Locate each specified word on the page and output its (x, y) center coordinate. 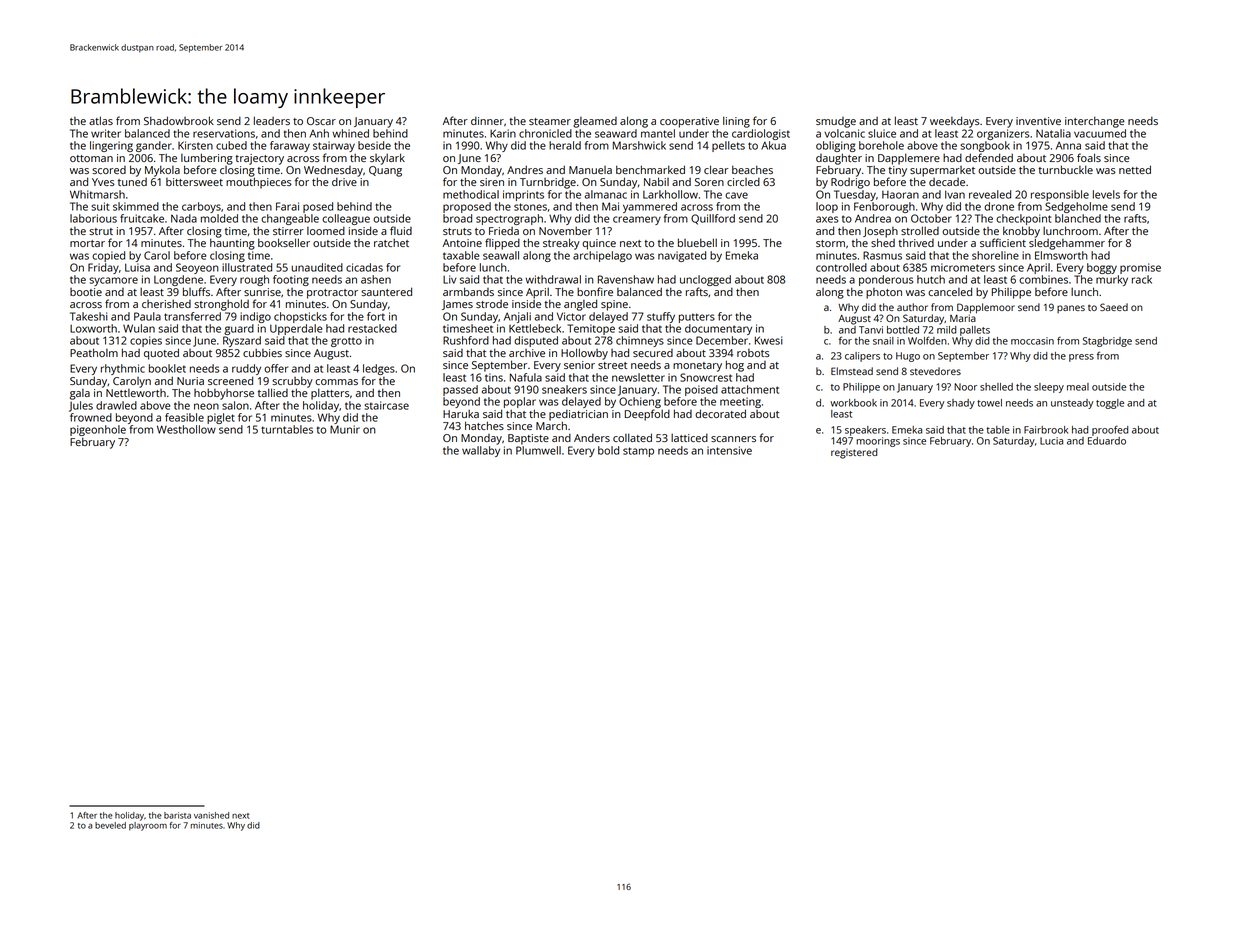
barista (177, 815)
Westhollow (186, 429)
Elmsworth (1061, 255)
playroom (148, 826)
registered (854, 453)
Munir (345, 429)
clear (716, 169)
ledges (379, 369)
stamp (638, 452)
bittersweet (194, 182)
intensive (729, 450)
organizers (1003, 134)
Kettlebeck (535, 328)
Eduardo (1107, 441)
